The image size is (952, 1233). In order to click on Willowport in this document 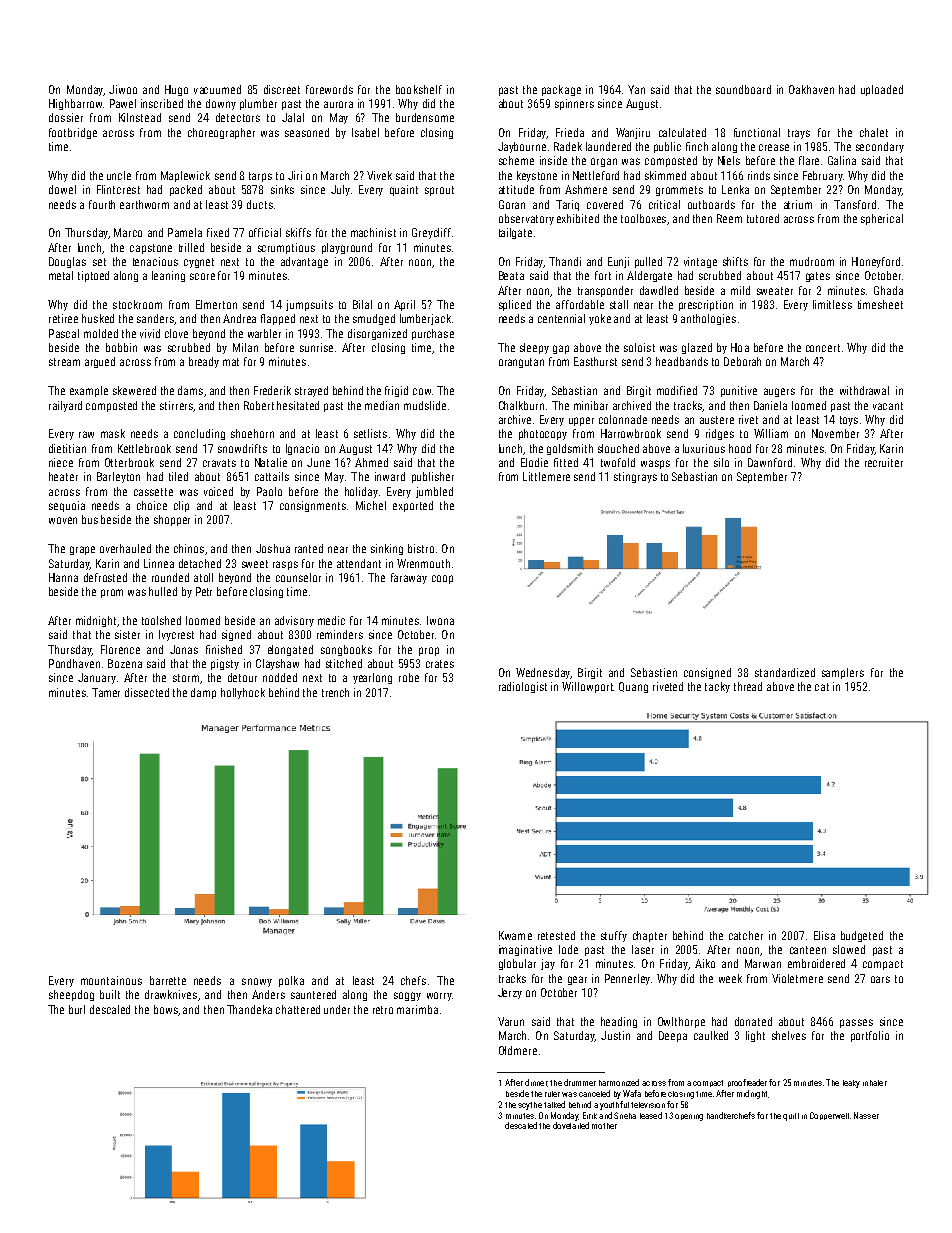, I will do `click(587, 687)`.
